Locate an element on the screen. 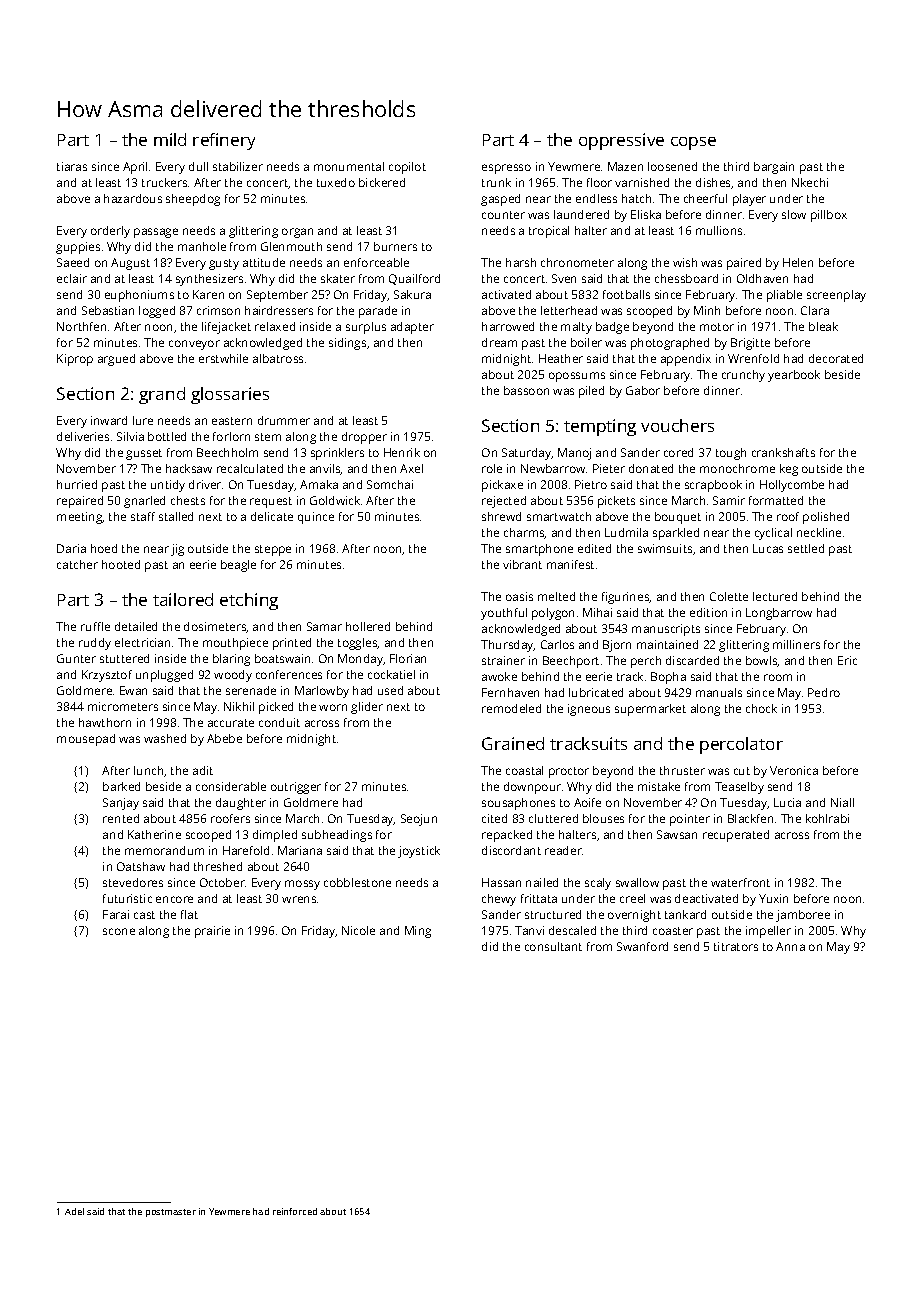 The height and width of the screenshot is (1308, 924). Grained is located at coordinates (513, 743).
